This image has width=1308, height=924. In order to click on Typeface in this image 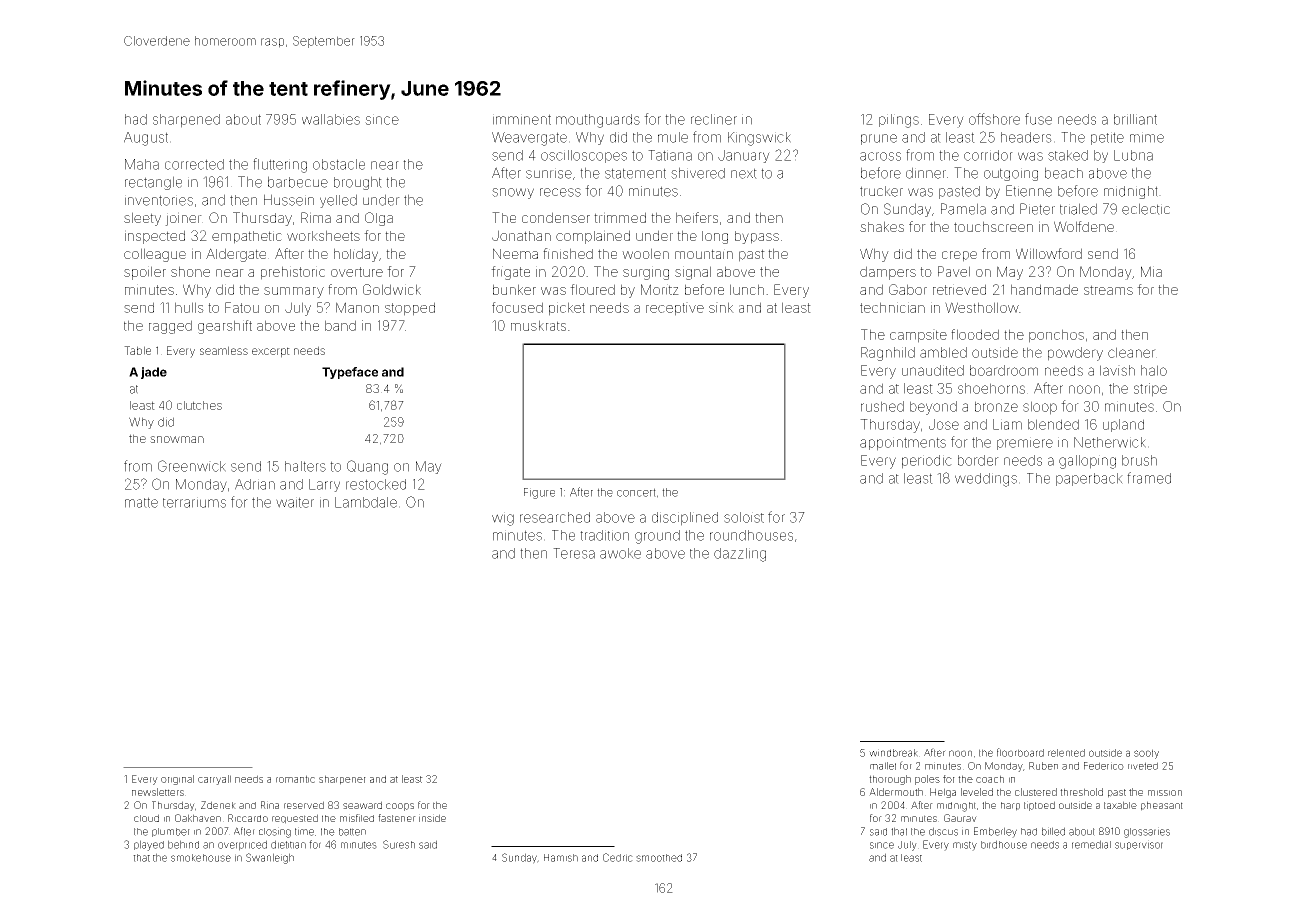, I will do `click(350, 373)`.
